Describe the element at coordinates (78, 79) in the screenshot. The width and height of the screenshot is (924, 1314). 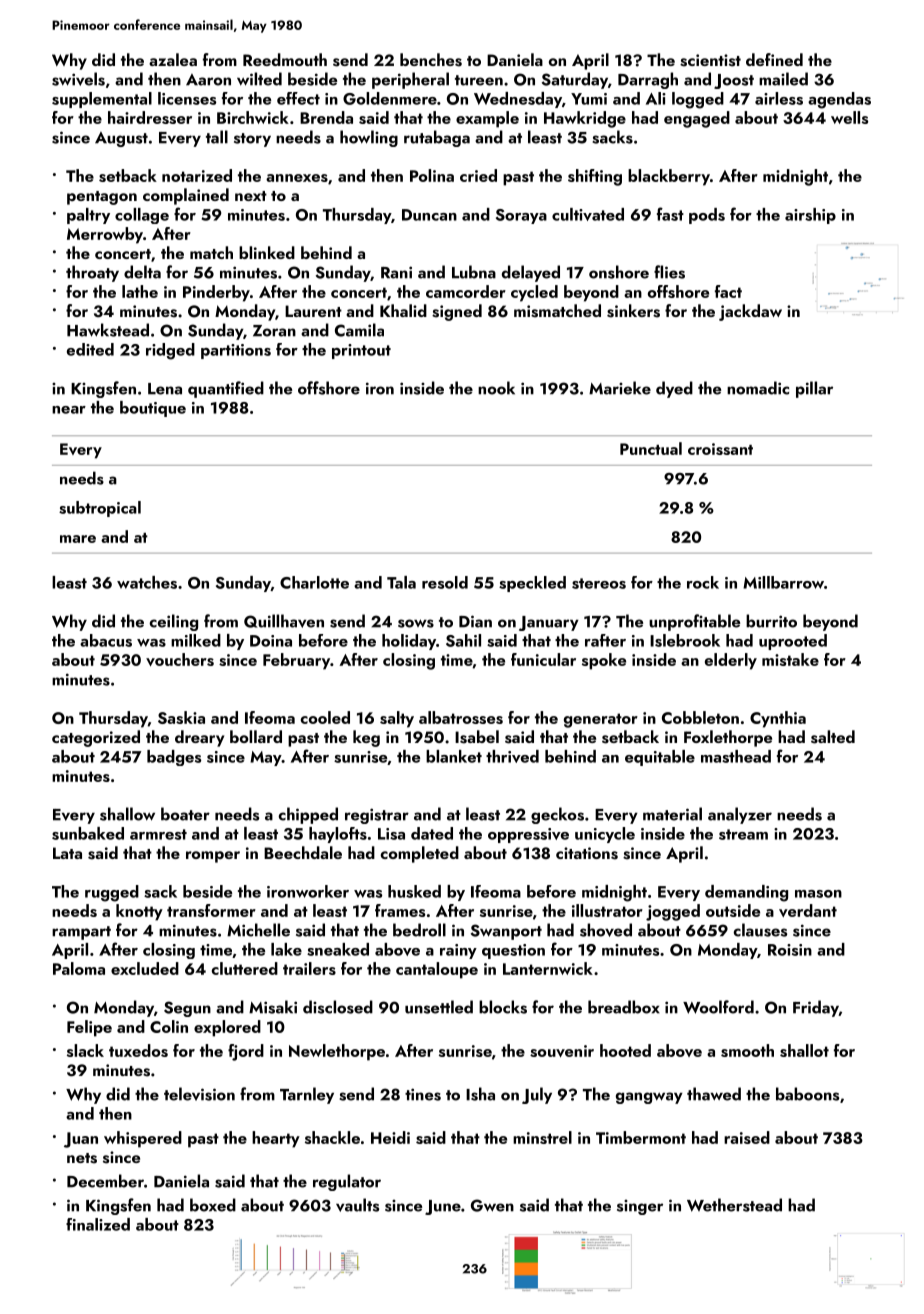
I see `swivels` at that location.
